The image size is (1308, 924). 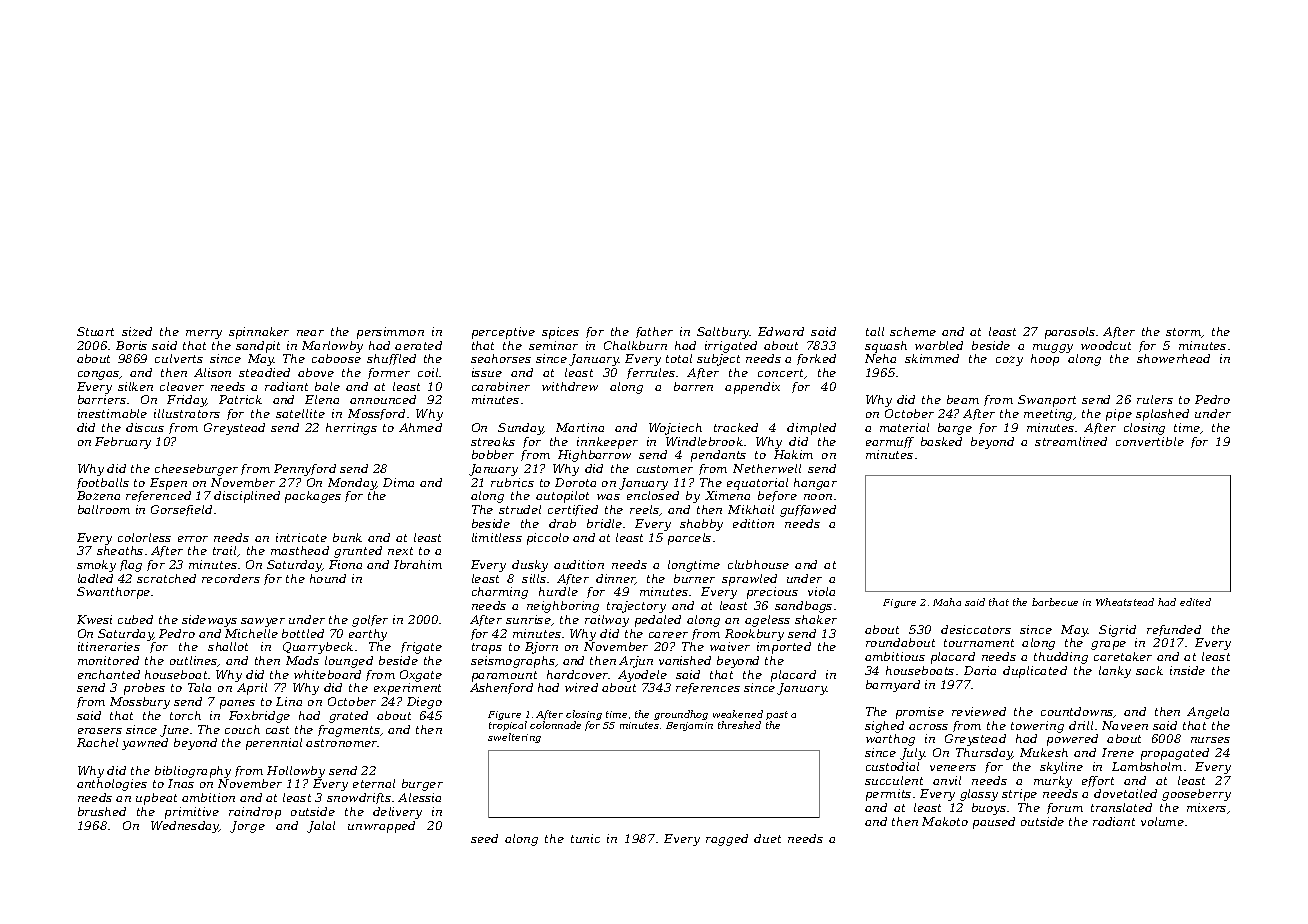 I want to click on Patrick, so click(x=240, y=399).
